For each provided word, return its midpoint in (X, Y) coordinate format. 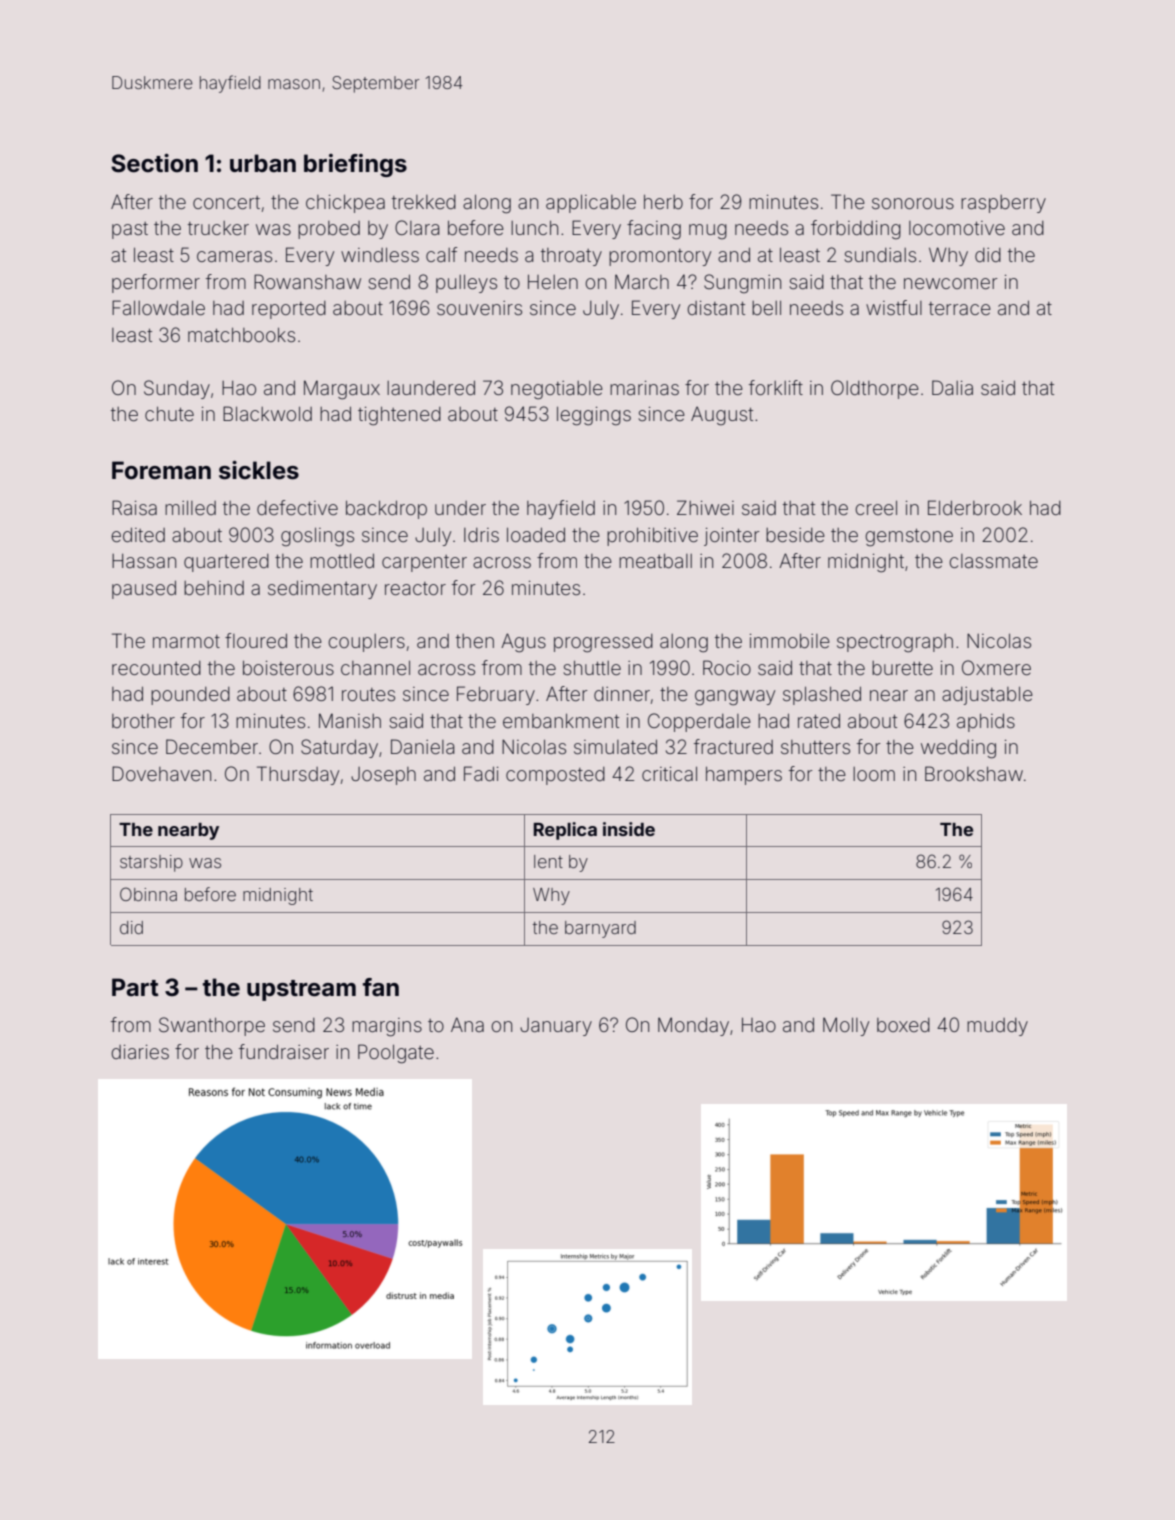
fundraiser (284, 1051)
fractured (733, 746)
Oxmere (996, 667)
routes (368, 694)
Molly (846, 1026)
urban (263, 163)
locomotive (957, 228)
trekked (424, 202)
